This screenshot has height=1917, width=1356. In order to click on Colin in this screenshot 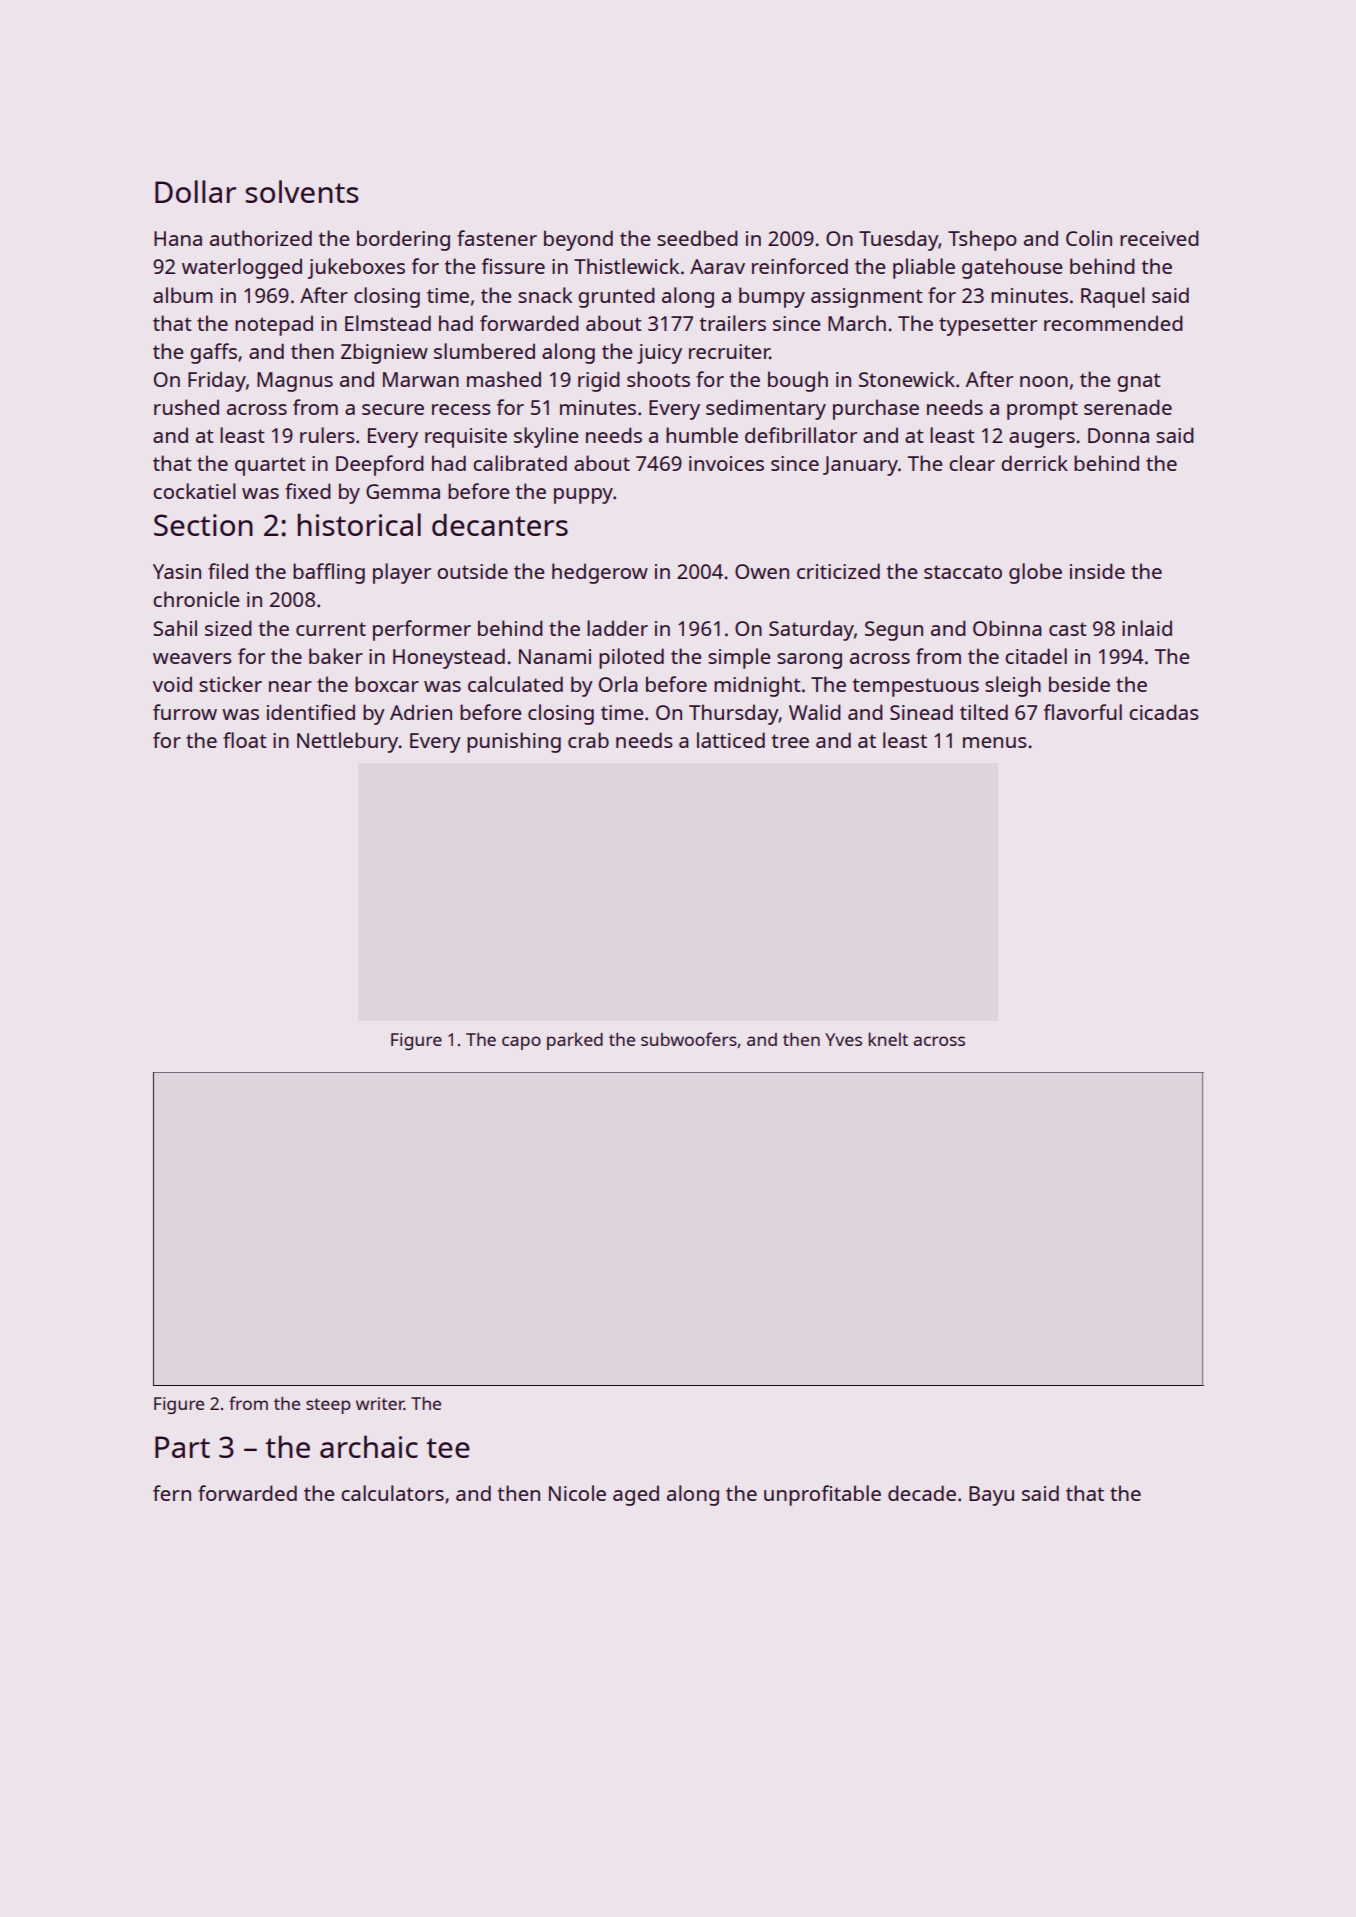, I will do `click(1089, 238)`.
